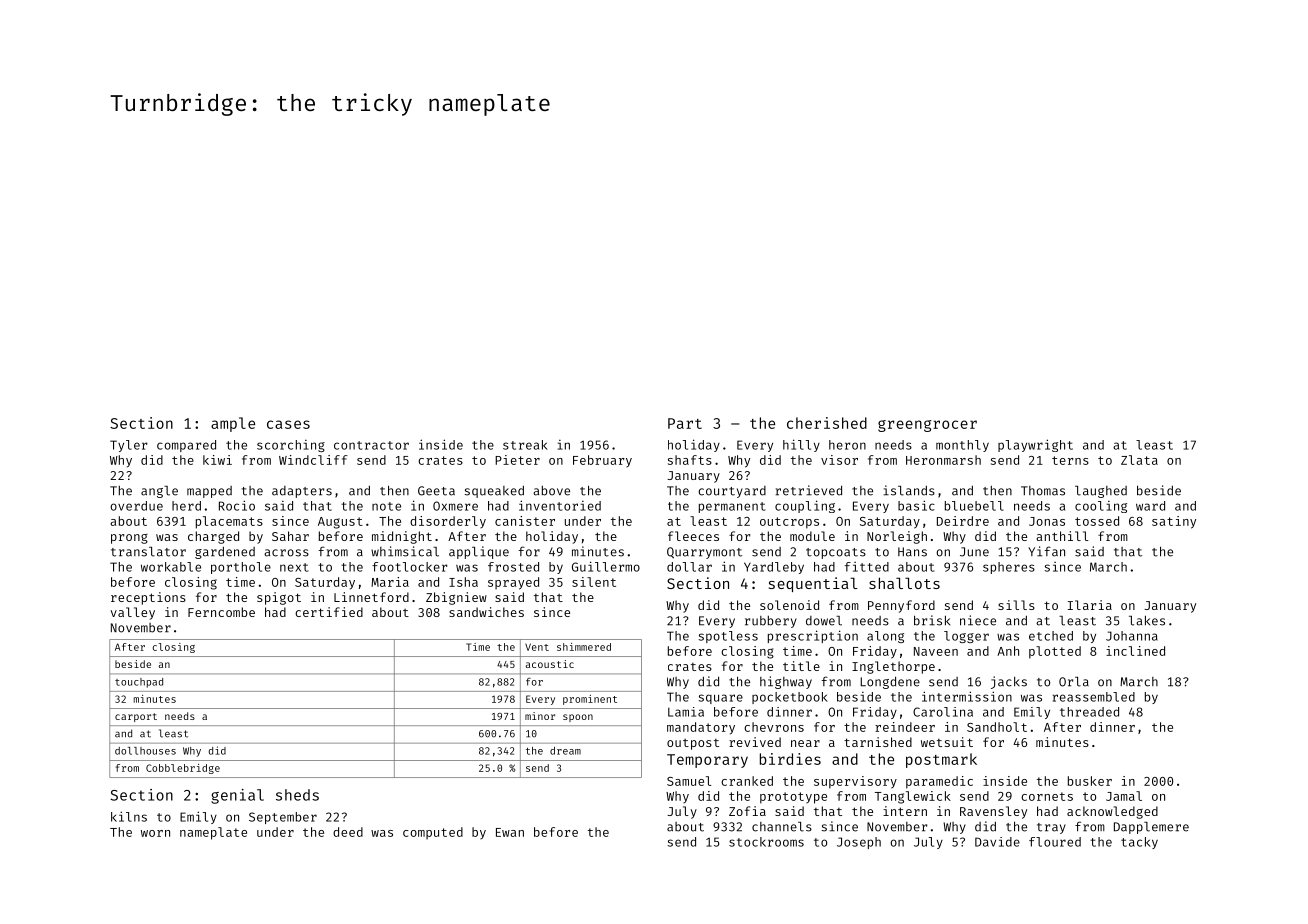 The width and height of the image is (1308, 924). Describe the element at coordinates (1016, 605) in the image. I see `sills` at that location.
